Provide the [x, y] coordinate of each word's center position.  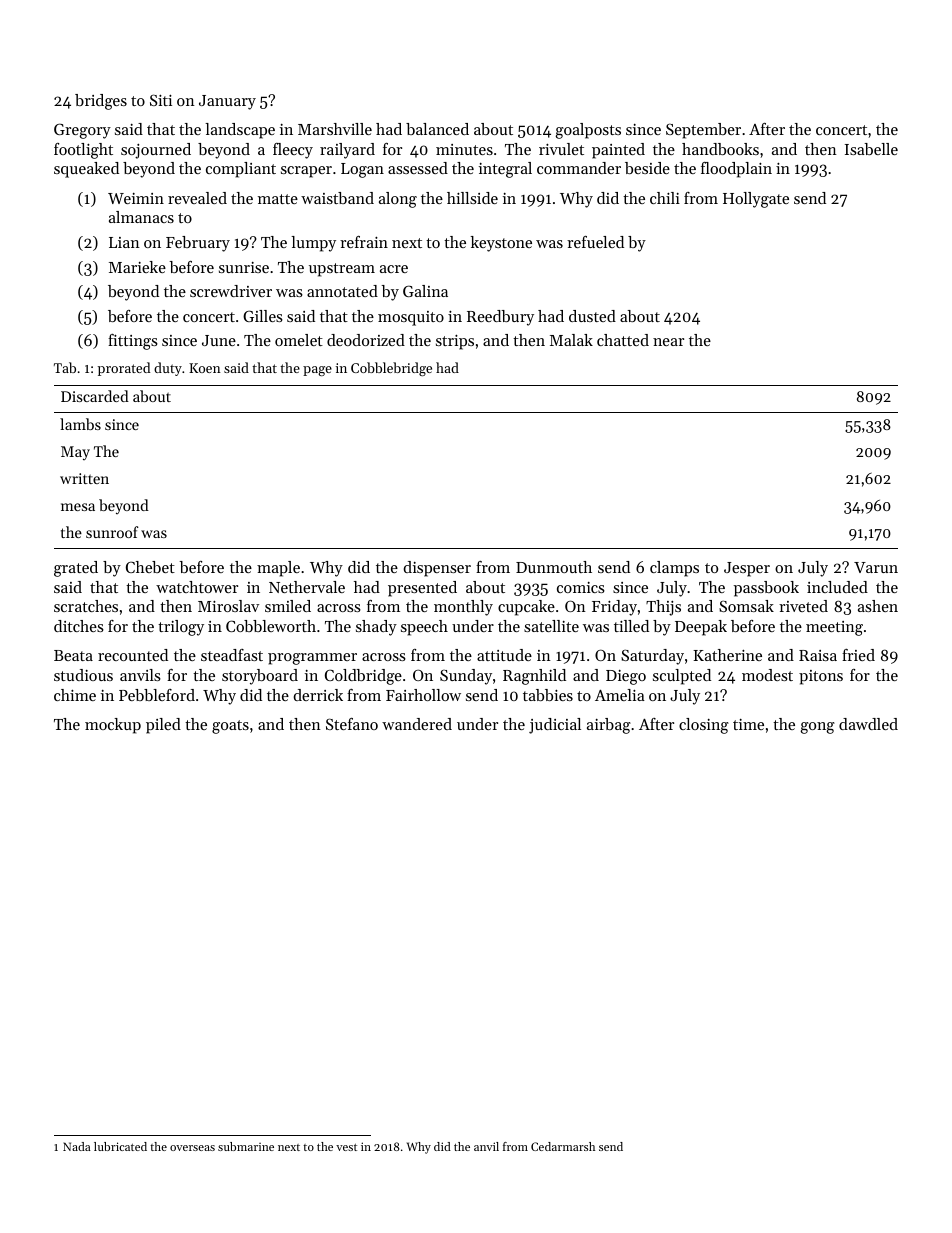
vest [346, 1147]
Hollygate [756, 200]
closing [704, 726]
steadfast [232, 655]
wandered [417, 724]
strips [455, 342]
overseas [192, 1148]
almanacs [141, 217]
